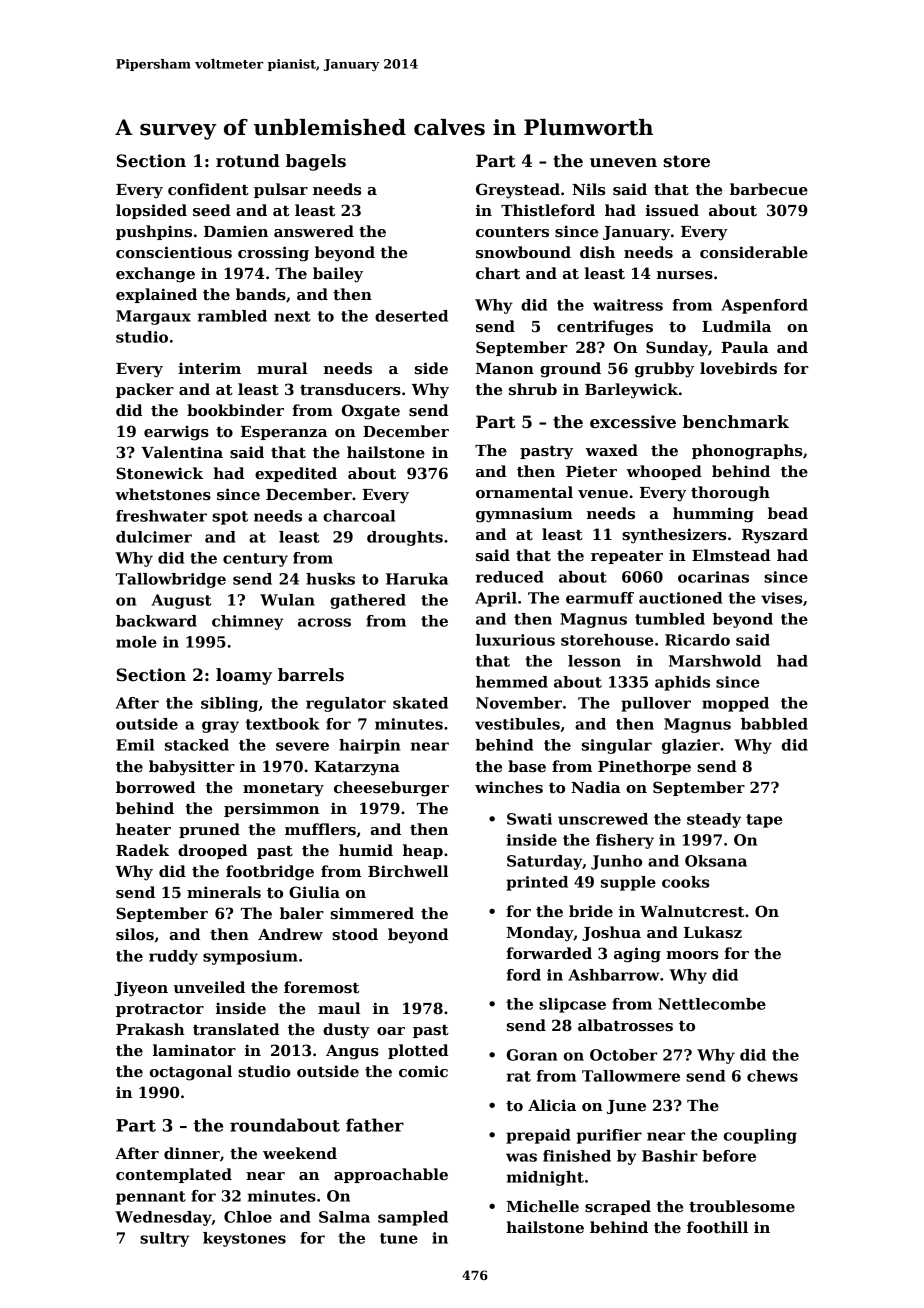 This document has width=924, height=1308. What do you see at coordinates (729, 1156) in the document?
I see `before` at bounding box center [729, 1156].
